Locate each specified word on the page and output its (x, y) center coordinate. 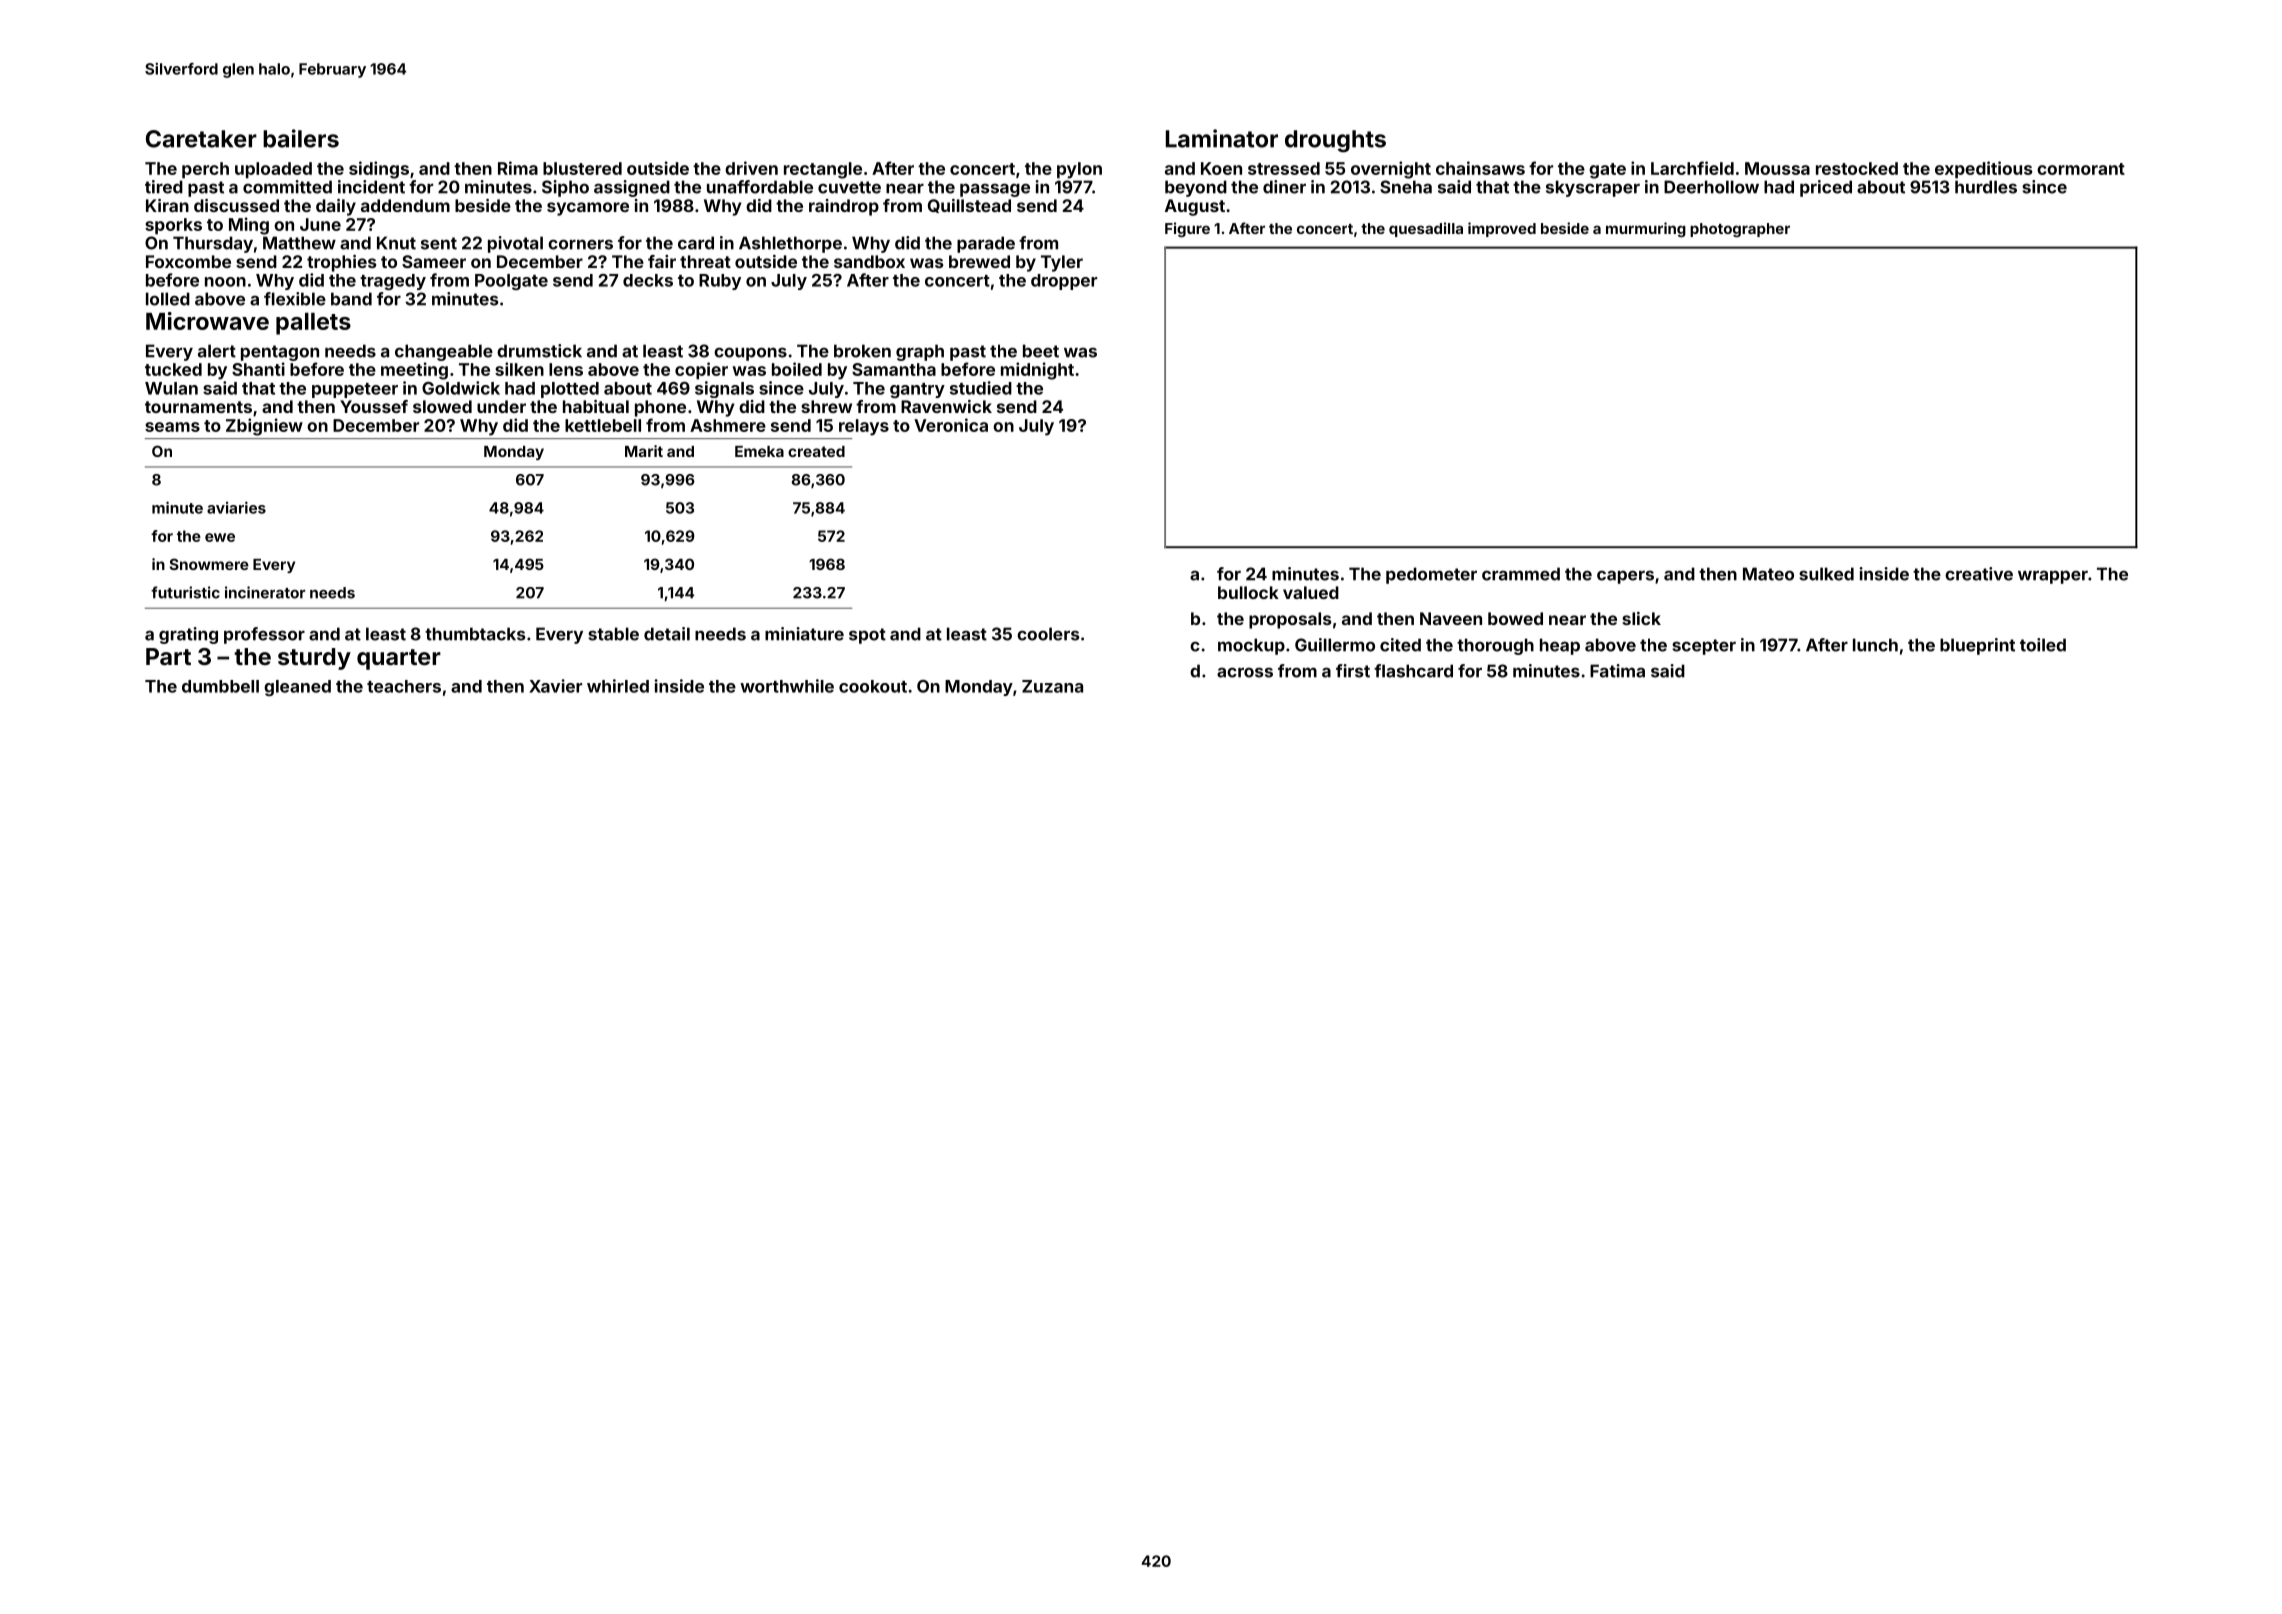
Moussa (1777, 168)
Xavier (555, 686)
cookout (873, 686)
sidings (379, 170)
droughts (1335, 141)
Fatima (1617, 671)
